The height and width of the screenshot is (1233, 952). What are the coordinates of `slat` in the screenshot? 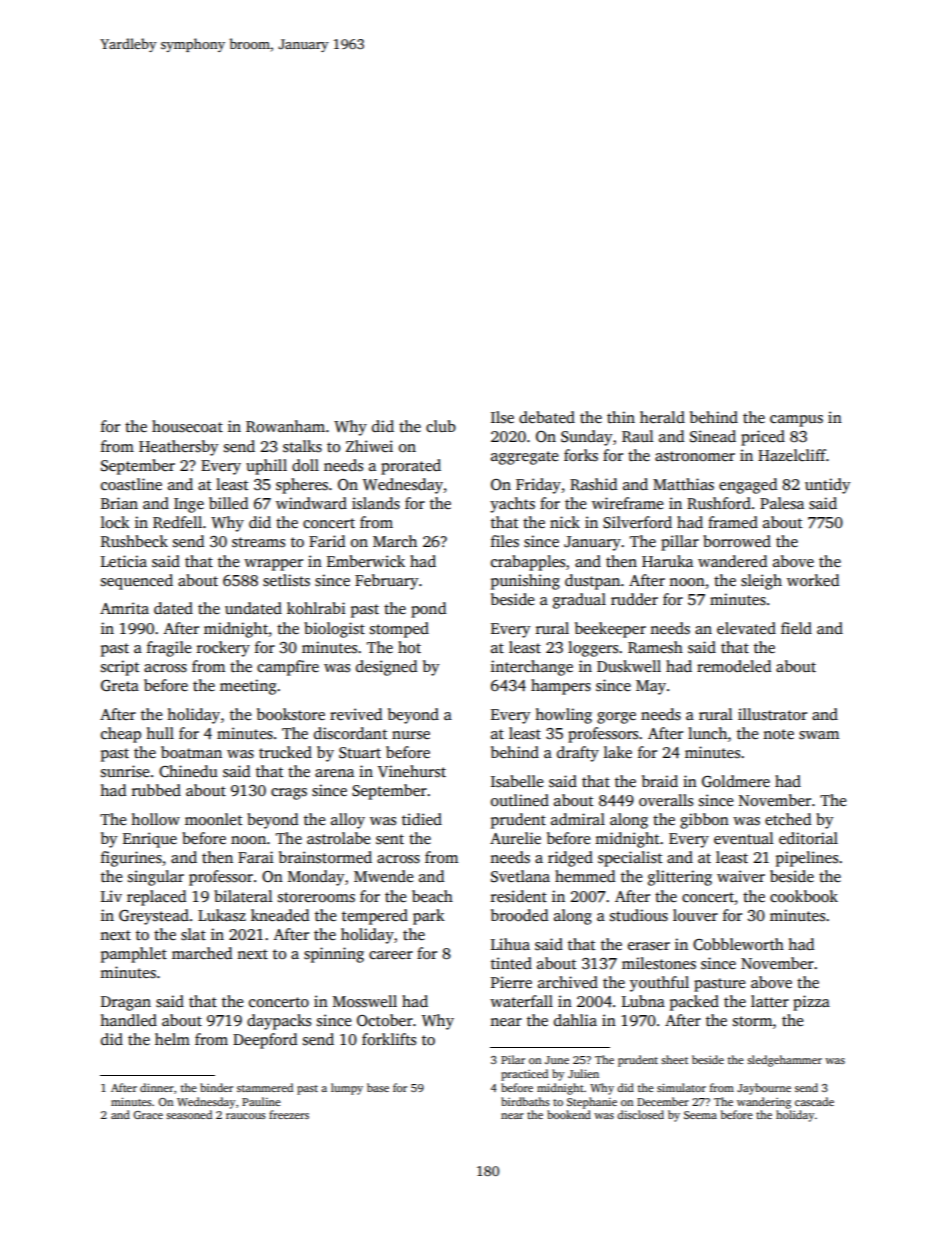 It's located at (193, 934).
